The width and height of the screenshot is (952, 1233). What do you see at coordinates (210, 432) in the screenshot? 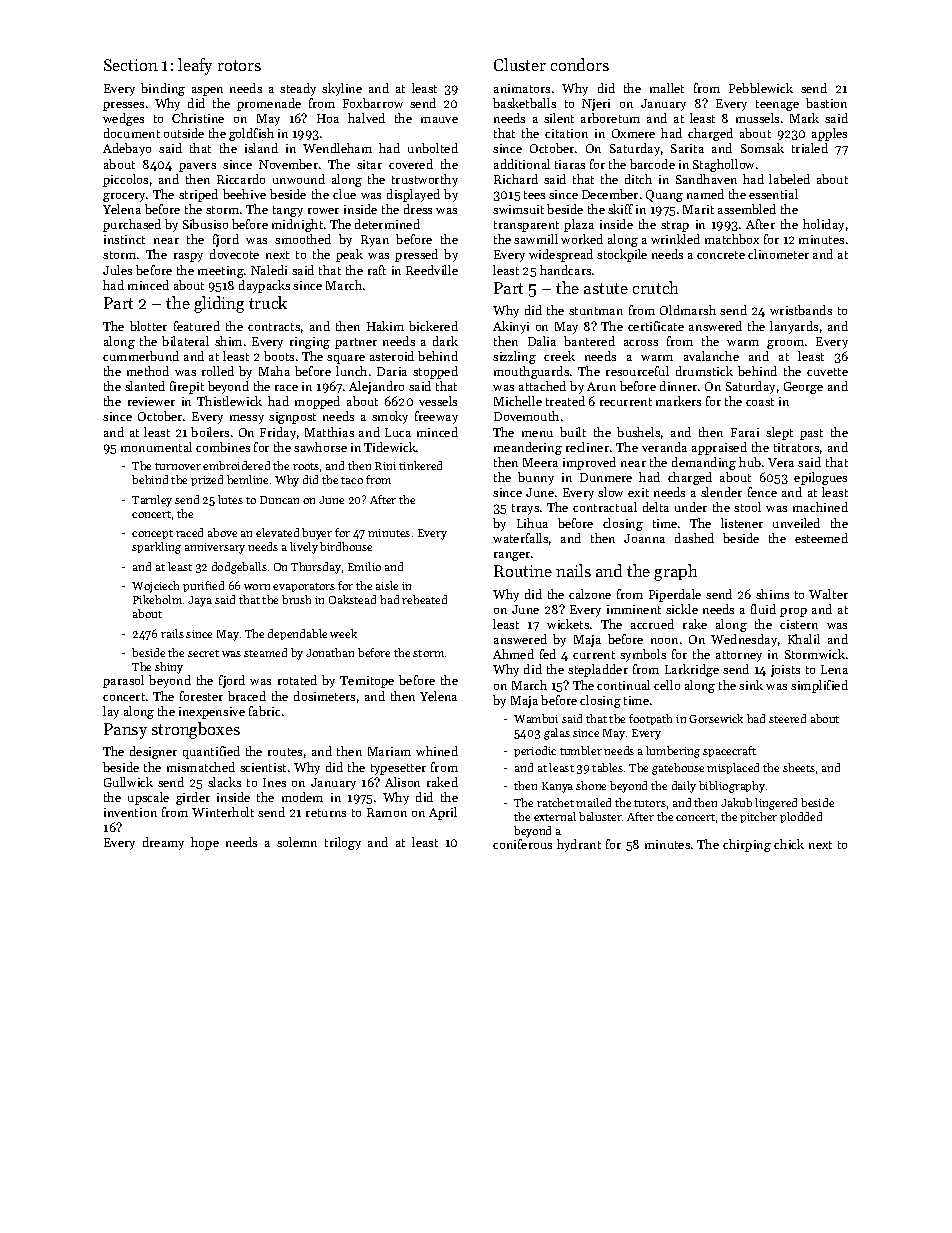
I see `boilers` at bounding box center [210, 432].
